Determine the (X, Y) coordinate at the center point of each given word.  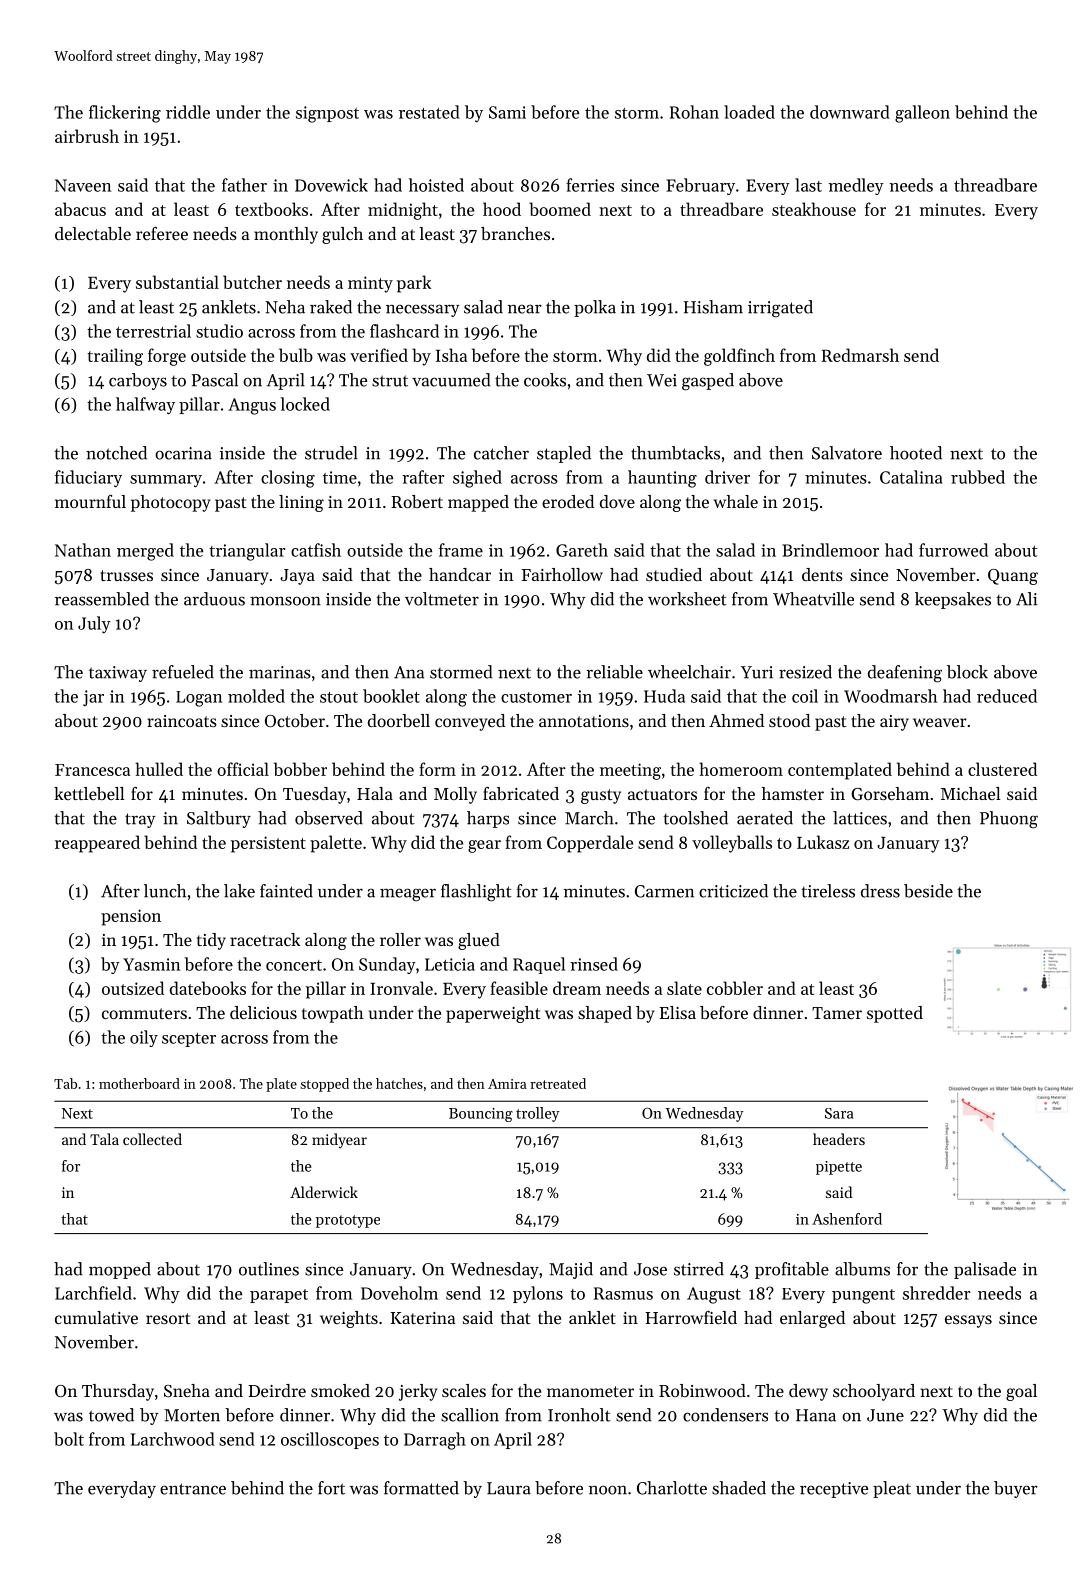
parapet (279, 1296)
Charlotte (672, 1488)
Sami (507, 112)
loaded (749, 112)
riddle (188, 112)
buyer (1016, 1489)
